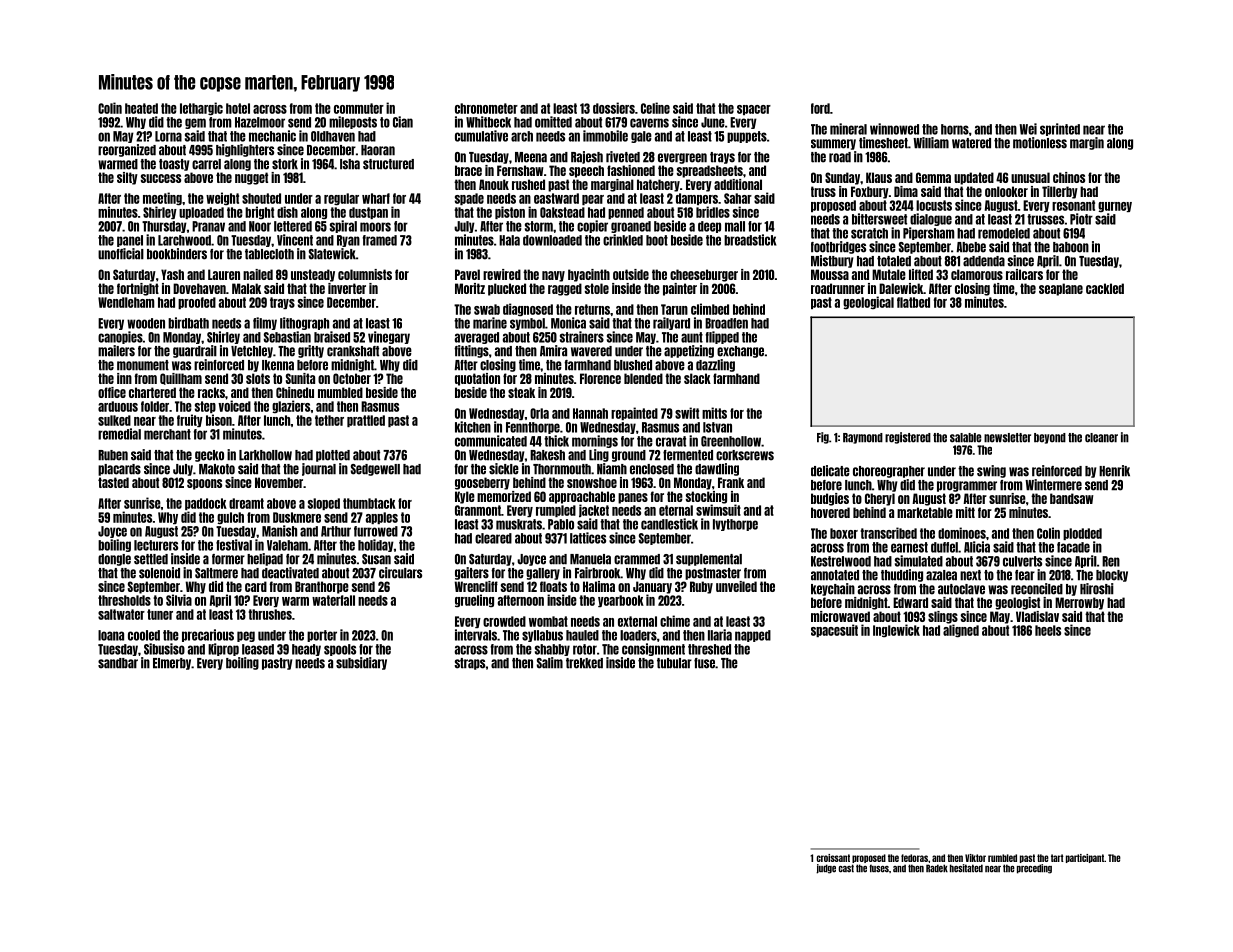 The height and width of the screenshot is (952, 1233). Describe the element at coordinates (1050, 438) in the screenshot. I see `beyond` at that location.
